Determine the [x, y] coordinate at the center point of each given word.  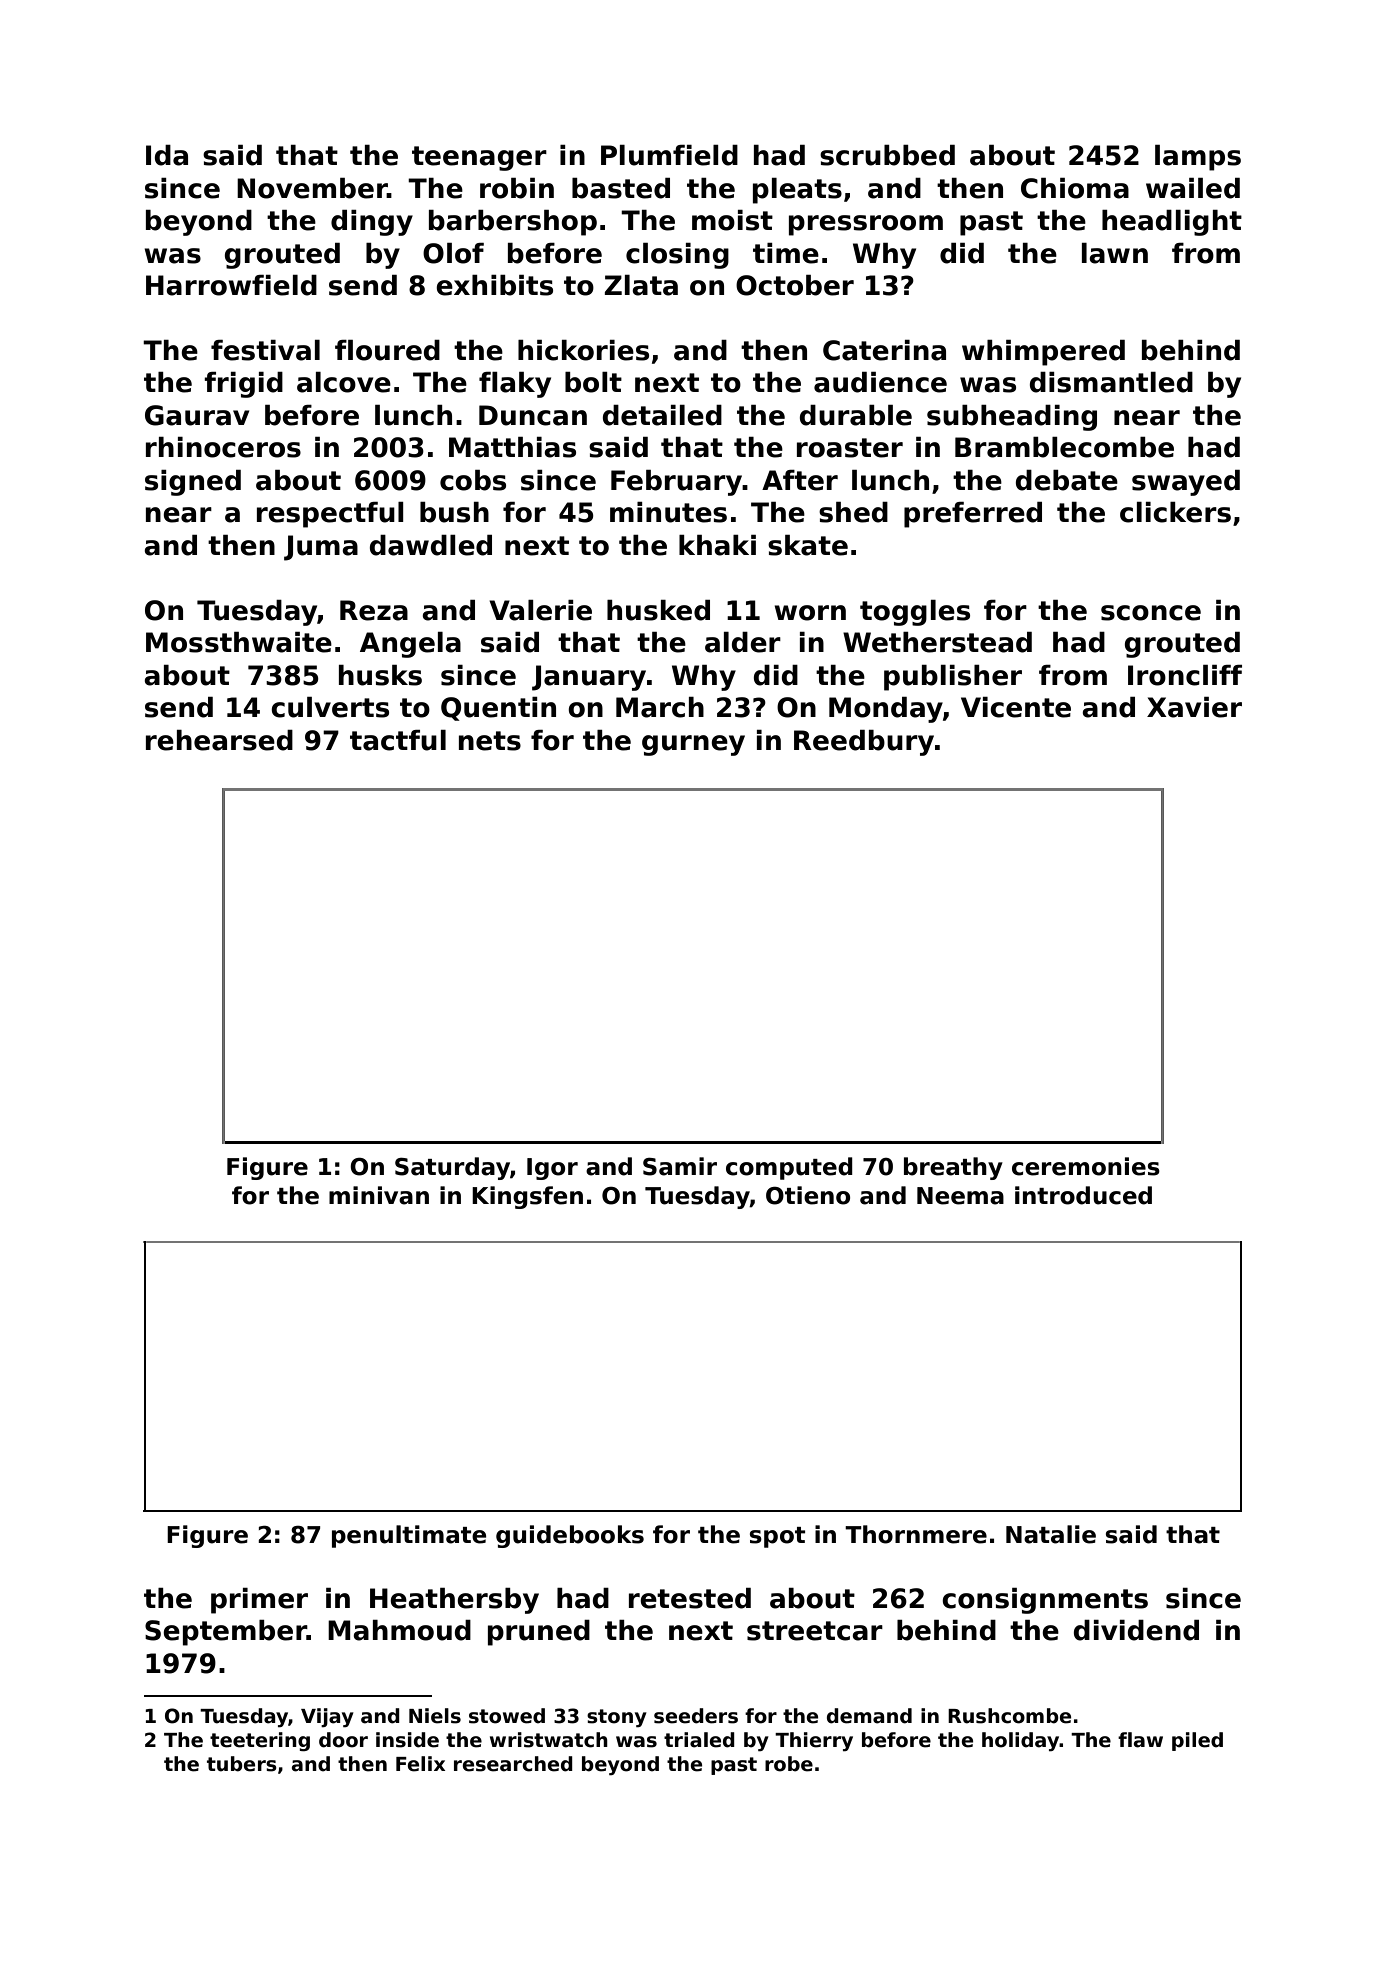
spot [777, 1537]
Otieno [808, 1195]
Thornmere [916, 1534]
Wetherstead [937, 642]
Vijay [327, 1717]
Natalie [1051, 1534]
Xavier [1194, 707]
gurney [693, 745]
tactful [398, 740]
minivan [379, 1195]
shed [853, 512]
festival [265, 350]
